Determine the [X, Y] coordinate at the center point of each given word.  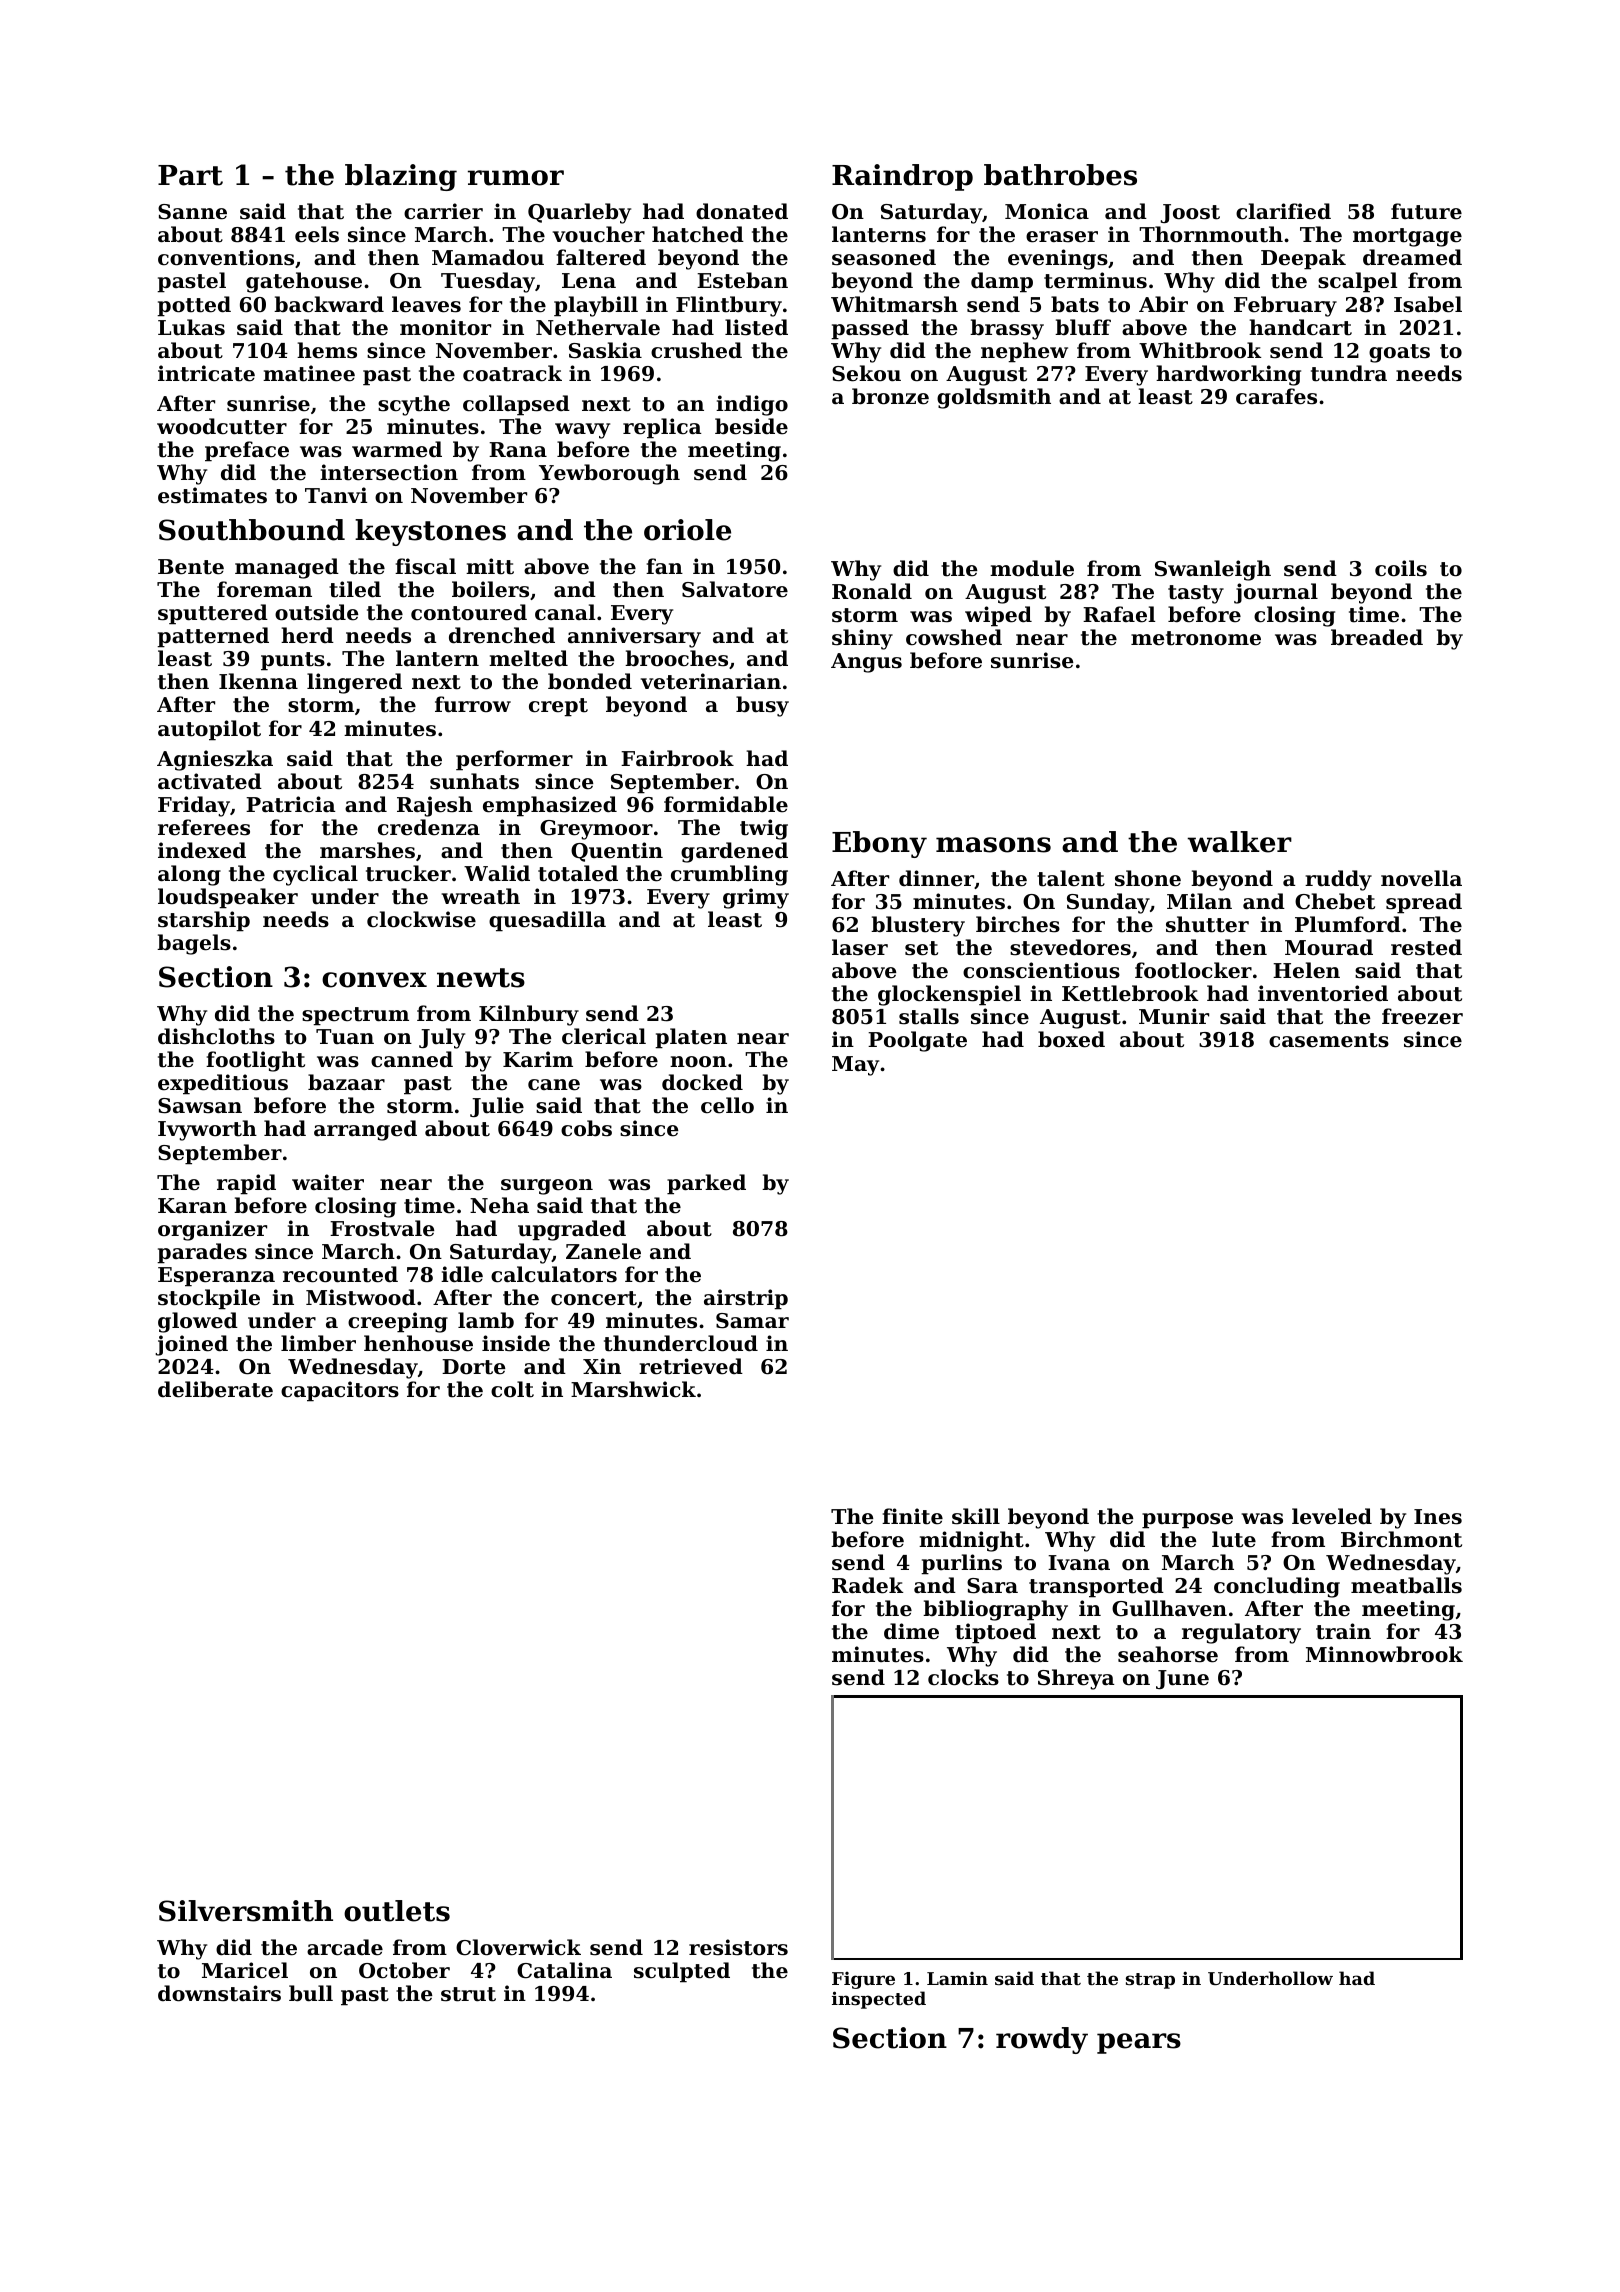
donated [742, 211]
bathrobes [1060, 175]
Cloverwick [518, 1947]
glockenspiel [949, 995]
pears [1139, 2043]
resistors [738, 1947]
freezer [1422, 1016]
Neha [499, 1205]
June [1182, 1679]
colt [512, 1389]
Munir [1174, 1016]
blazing [401, 177]
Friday [194, 806]
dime [911, 1631]
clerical [604, 1036]
